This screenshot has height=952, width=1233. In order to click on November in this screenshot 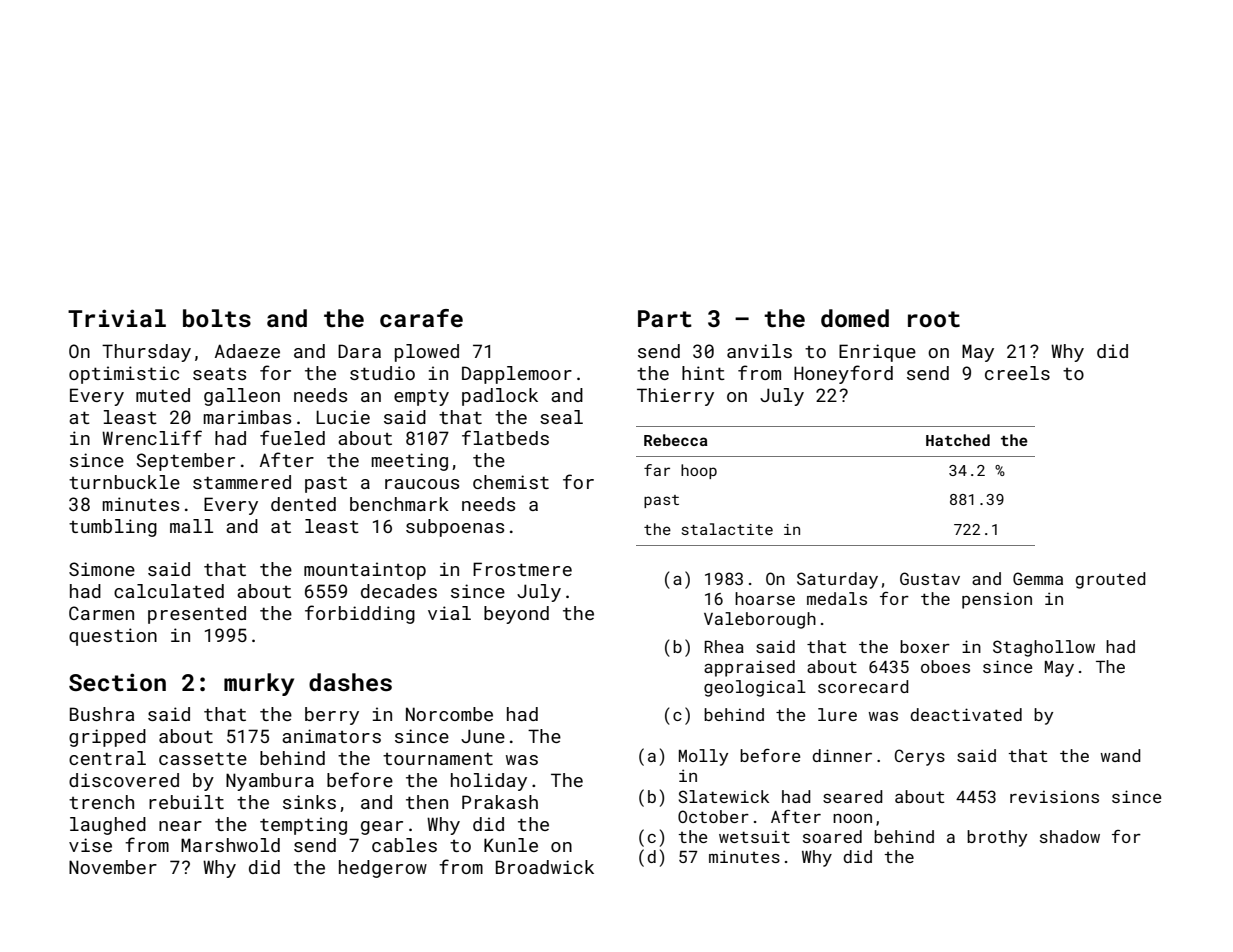, I will do `click(113, 867)`.
